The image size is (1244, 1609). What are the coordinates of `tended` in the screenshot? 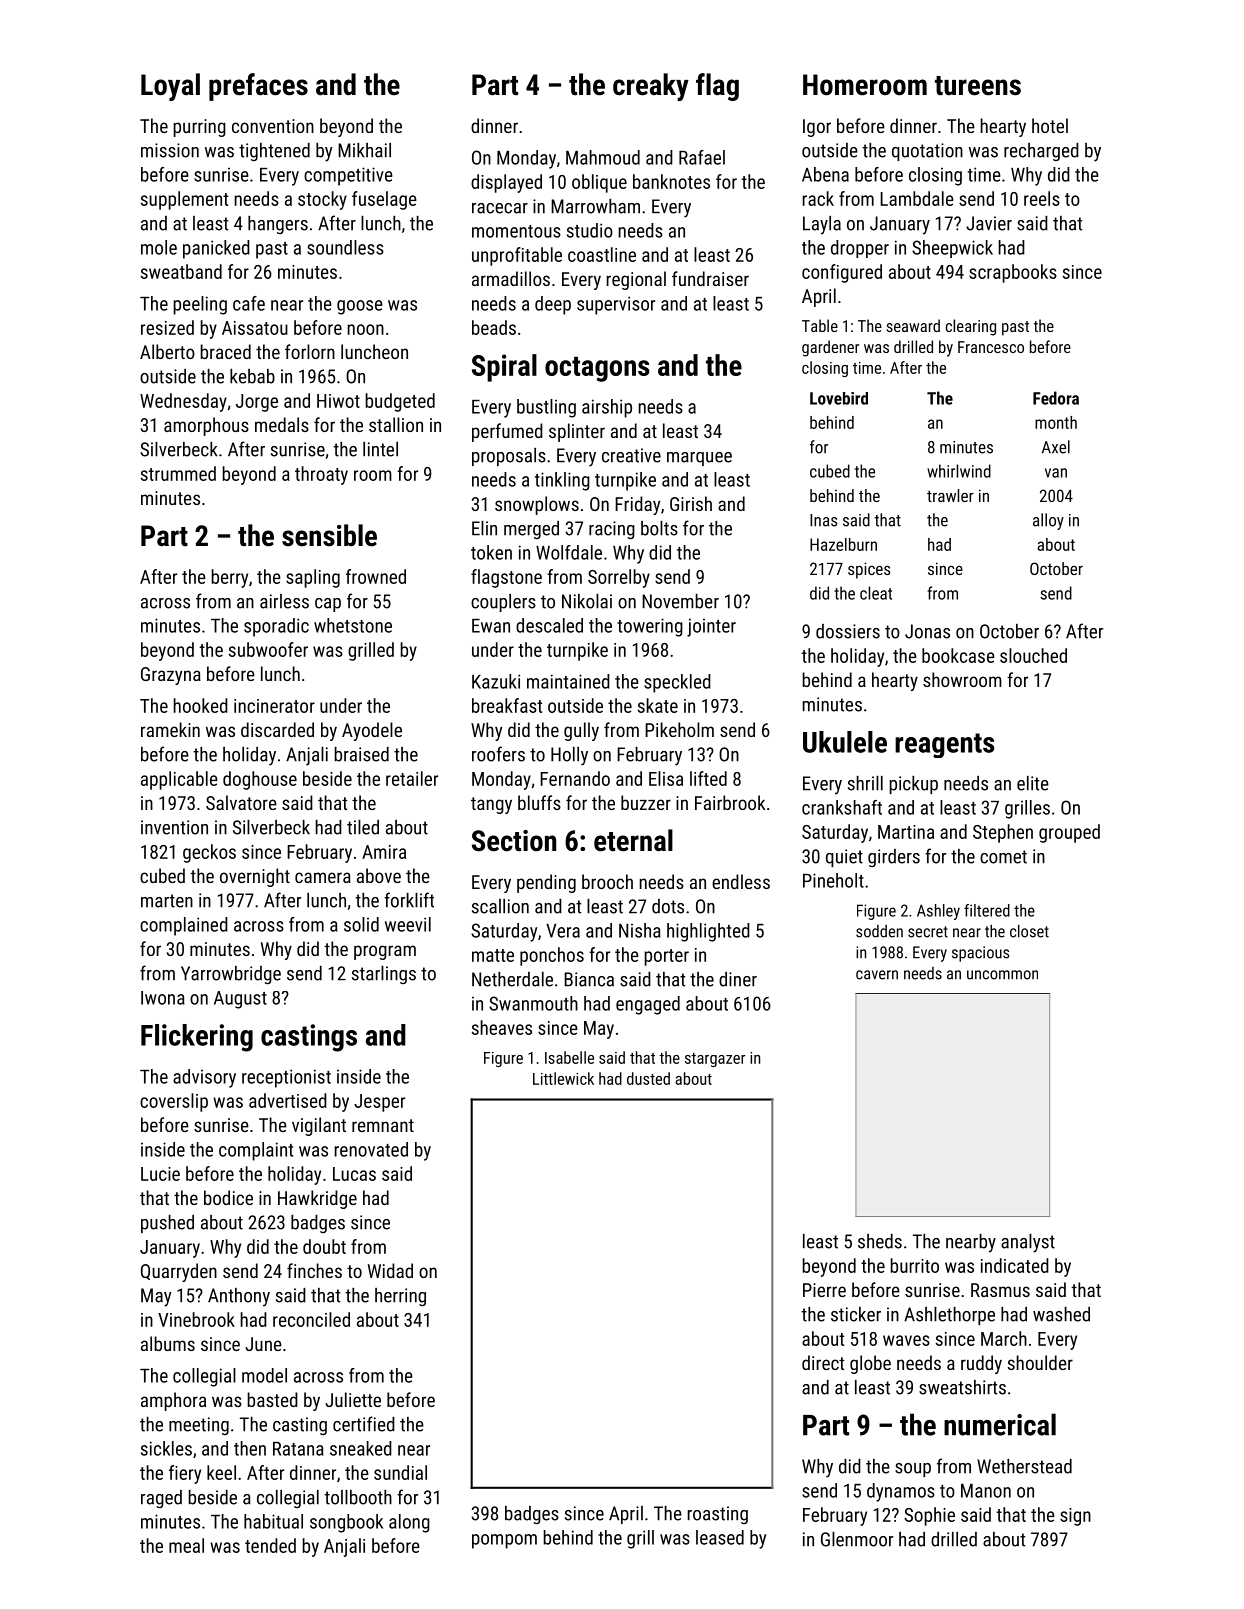 It's located at (270, 1545).
